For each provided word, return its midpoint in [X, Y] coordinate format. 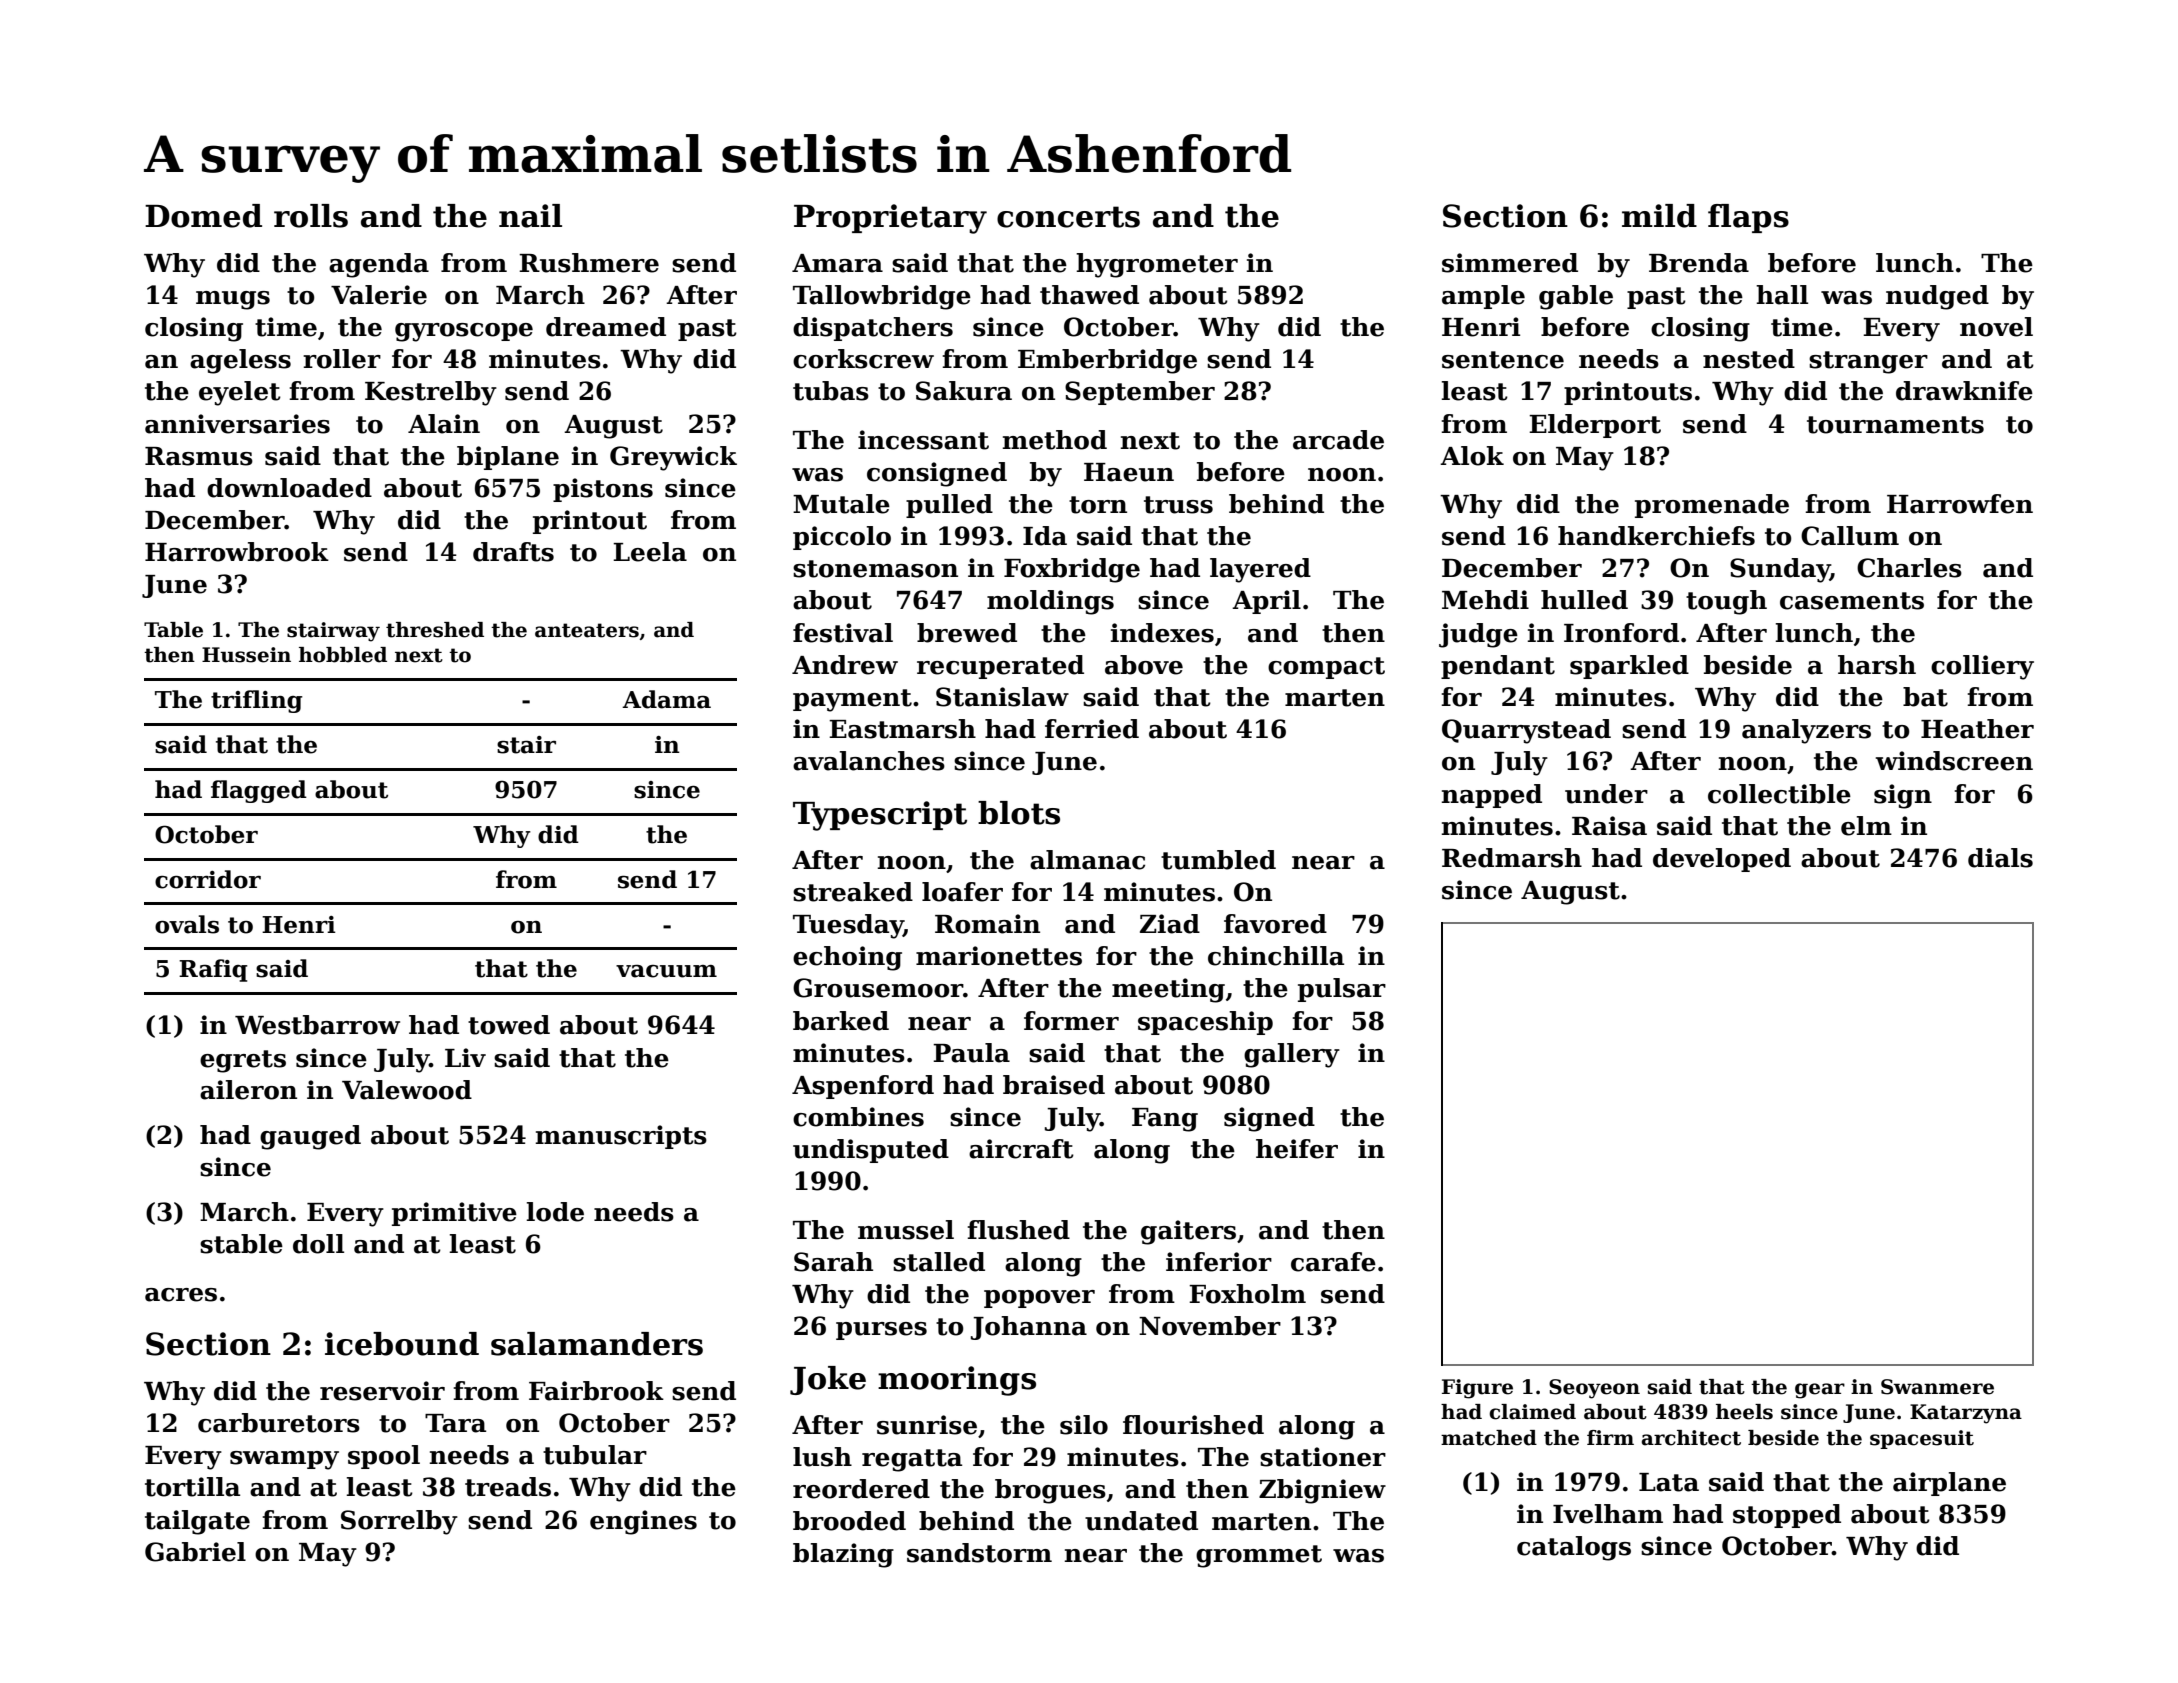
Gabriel [195, 1552]
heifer [1297, 1149]
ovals [187, 924]
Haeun [1129, 472]
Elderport [1595, 426]
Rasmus [199, 456]
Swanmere [1937, 1387]
